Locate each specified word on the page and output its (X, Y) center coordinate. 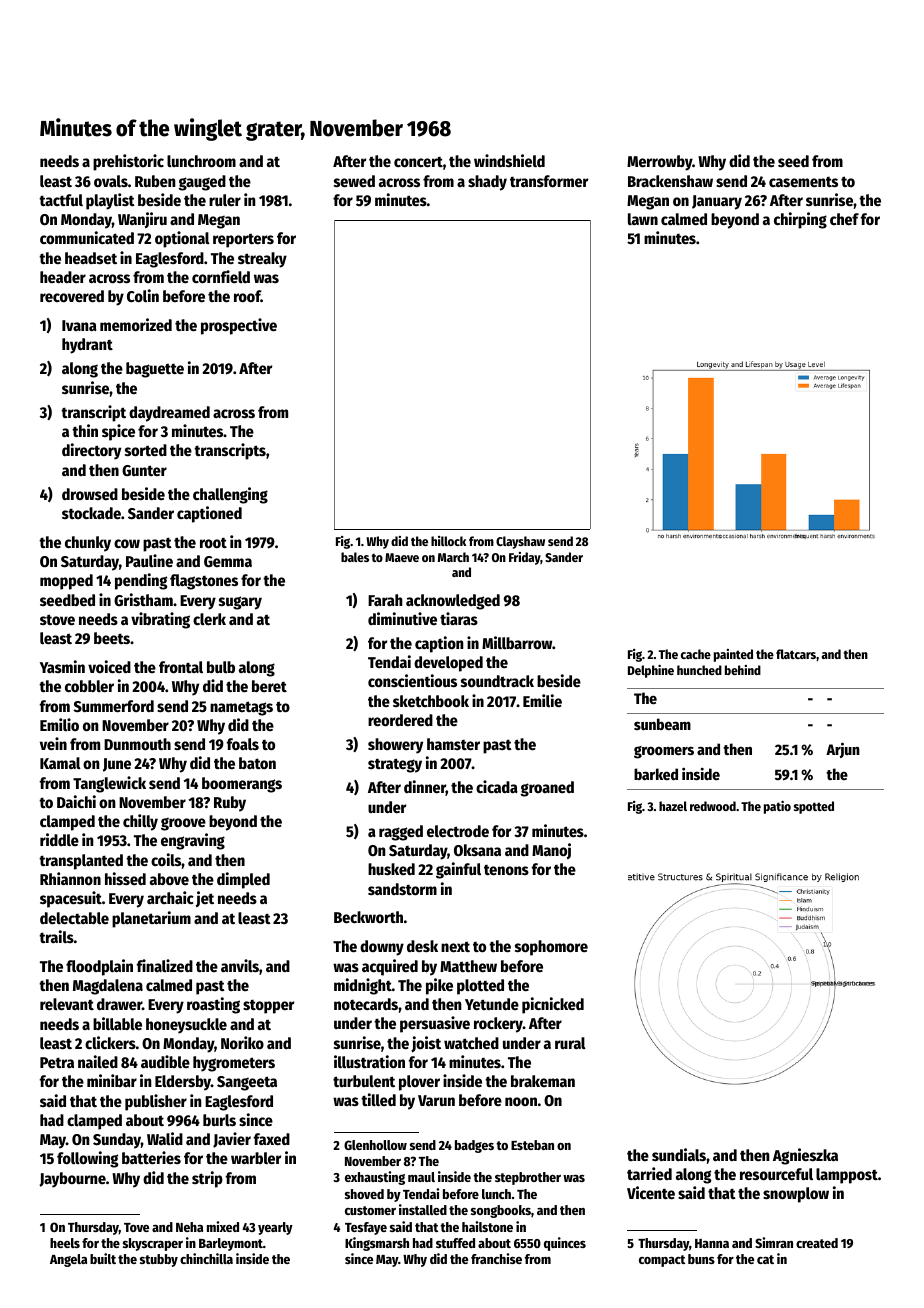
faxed (272, 1139)
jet (205, 899)
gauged (202, 183)
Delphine (651, 671)
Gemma (228, 561)
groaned (547, 789)
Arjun (843, 750)
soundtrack (497, 681)
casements (803, 182)
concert (418, 162)
